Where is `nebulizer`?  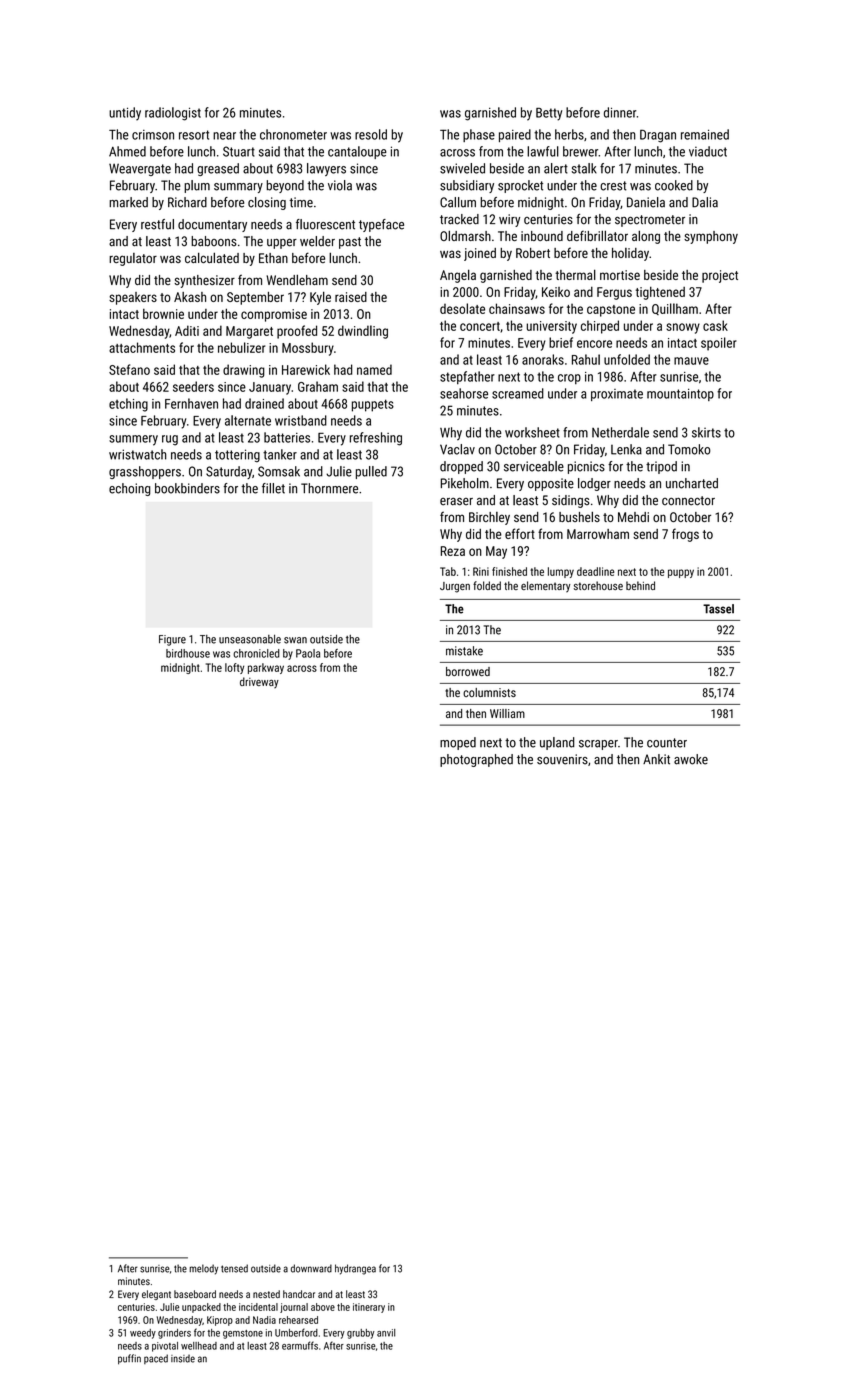 nebulizer is located at coordinates (241, 347).
